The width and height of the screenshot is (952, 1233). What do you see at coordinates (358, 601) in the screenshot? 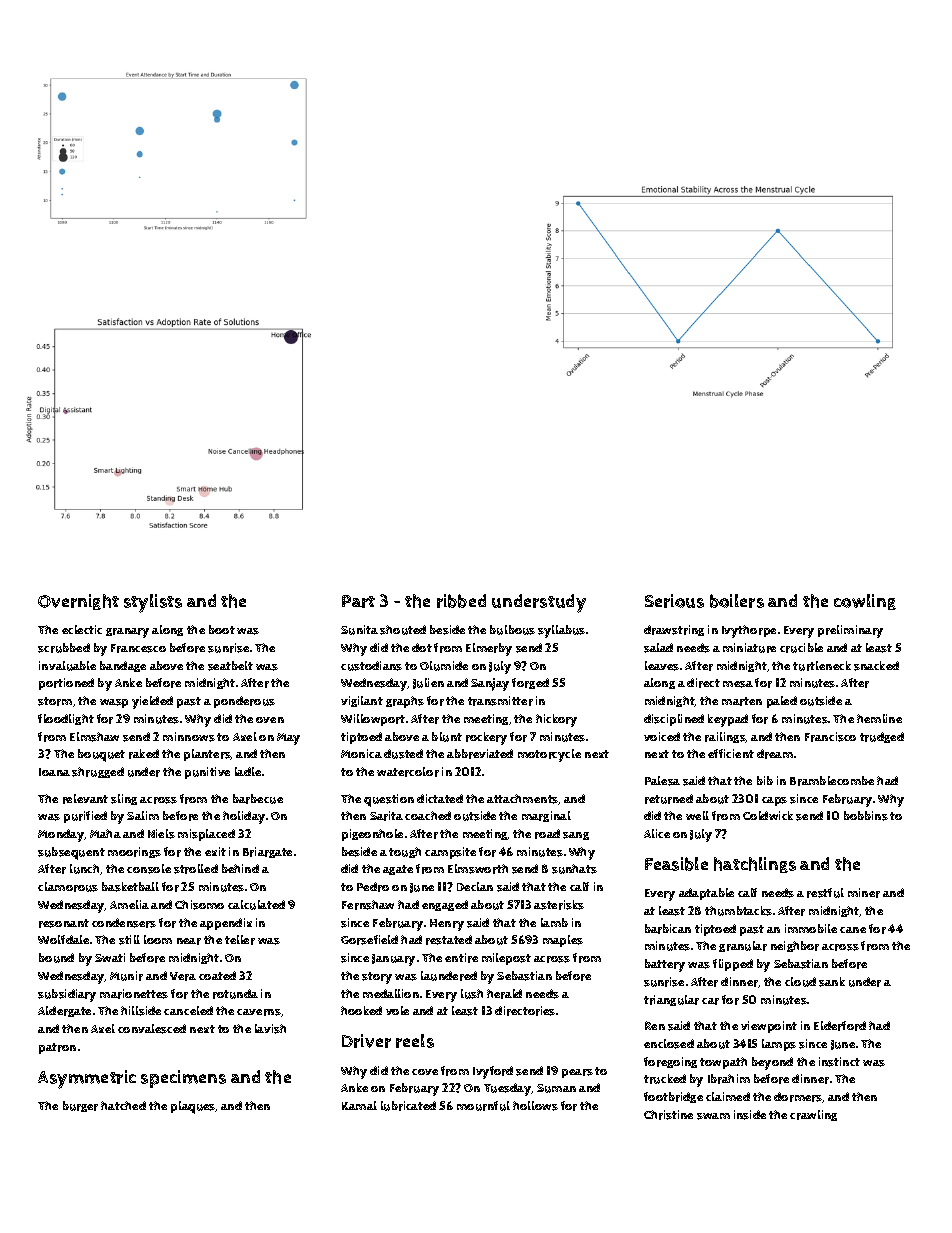
I see `Part` at bounding box center [358, 601].
